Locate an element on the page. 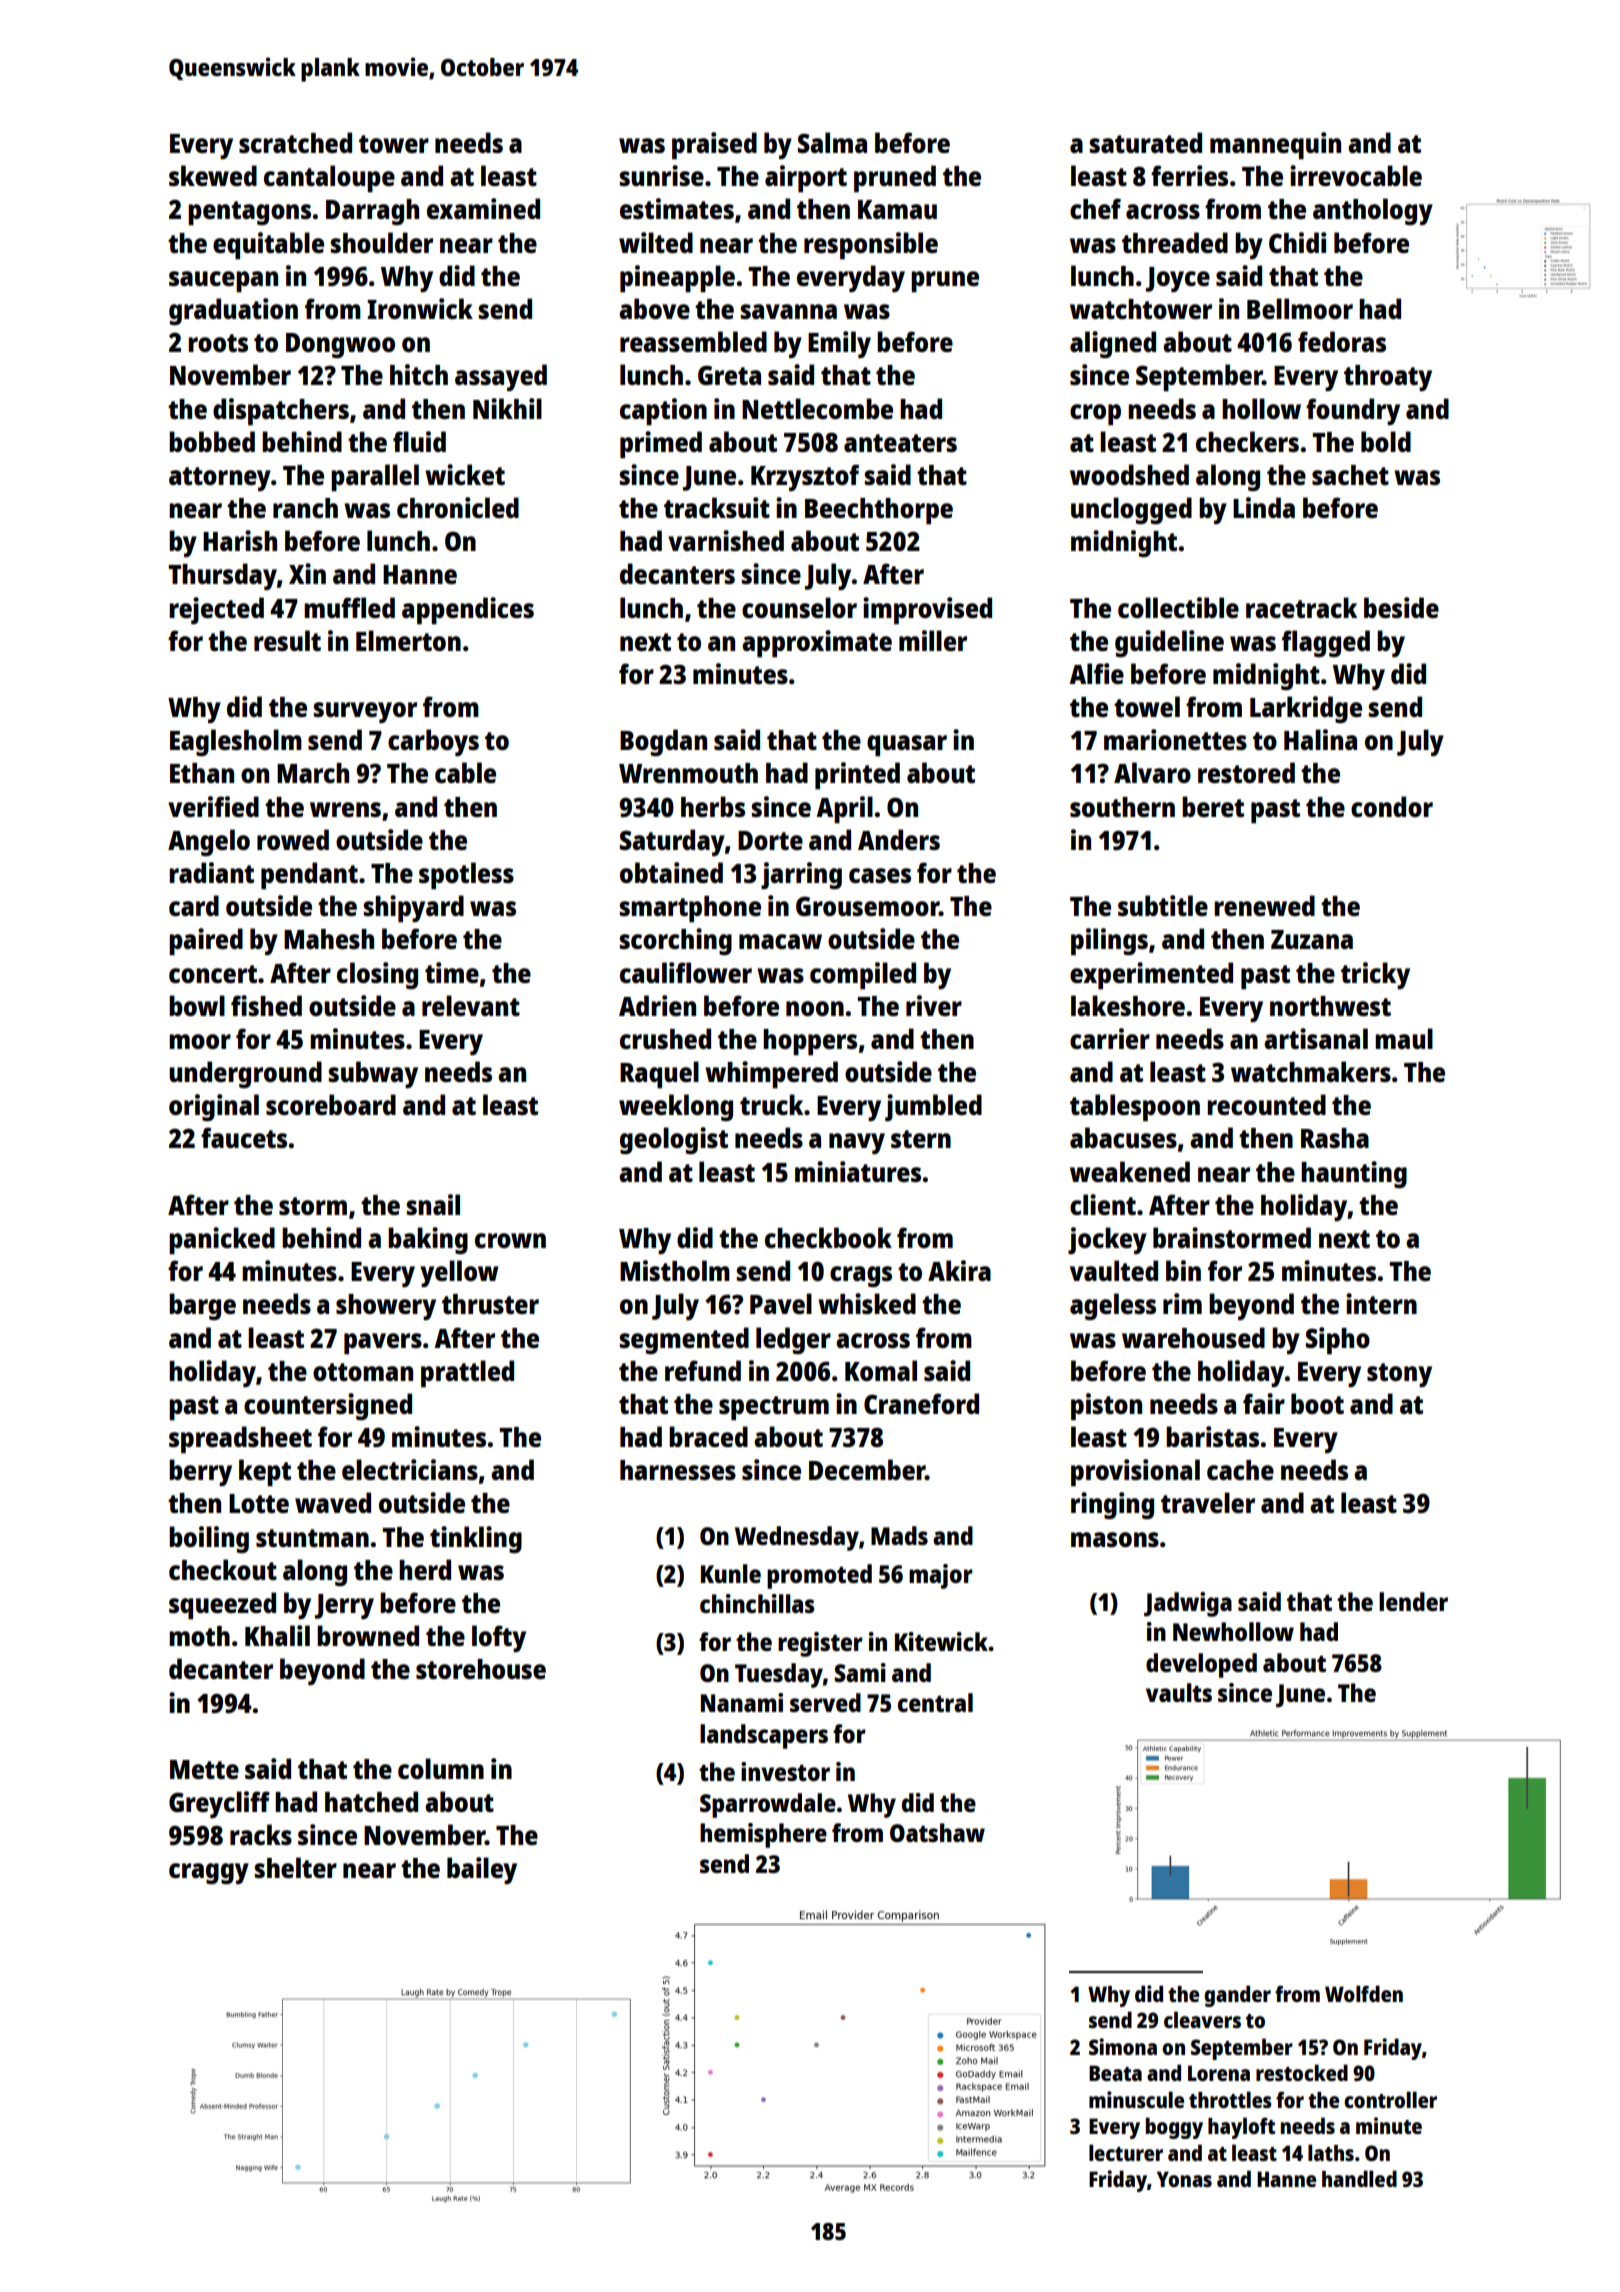 This page has width=1620, height=2292. Salma is located at coordinates (832, 142).
